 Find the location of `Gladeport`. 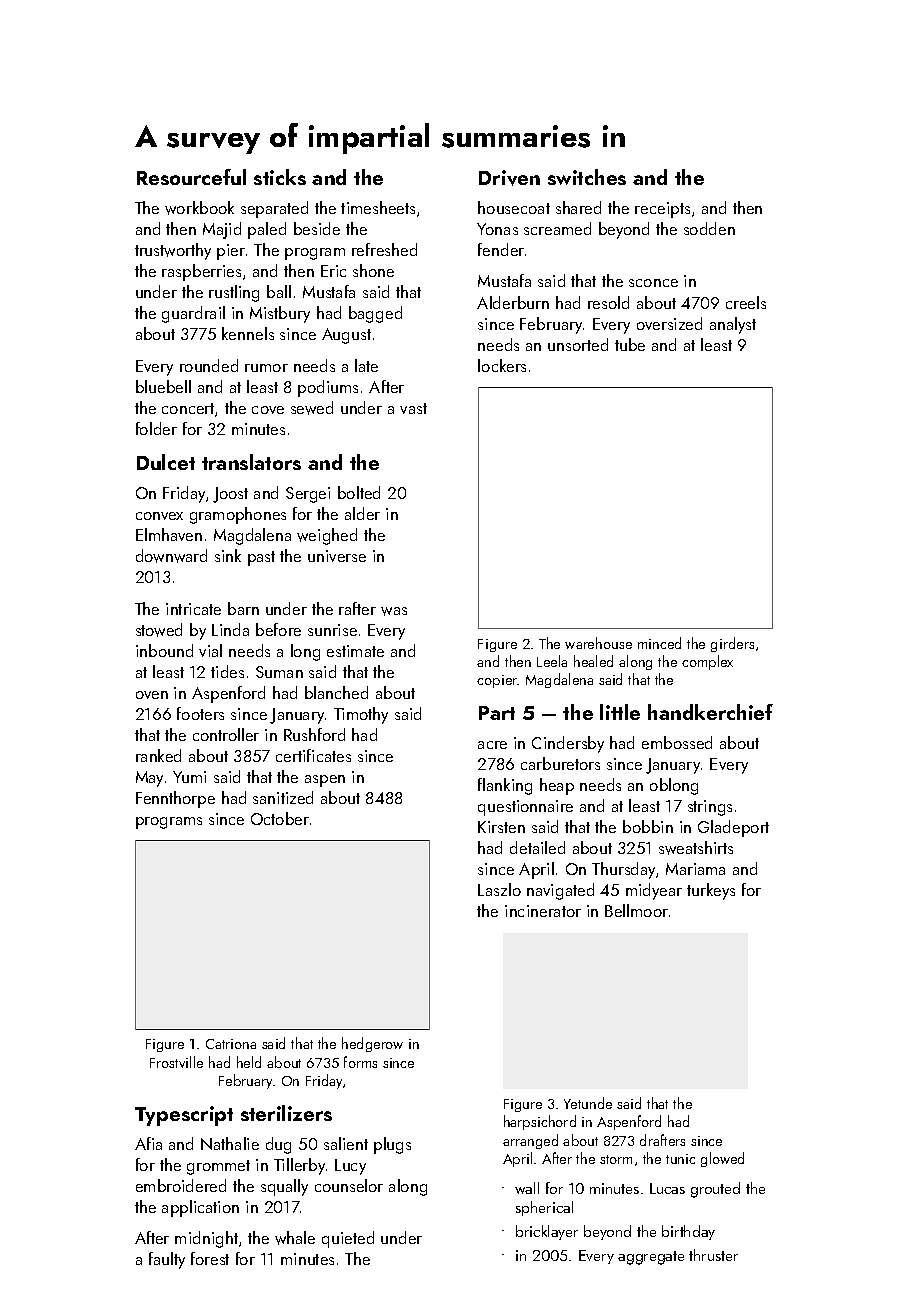

Gladeport is located at coordinates (733, 828).
